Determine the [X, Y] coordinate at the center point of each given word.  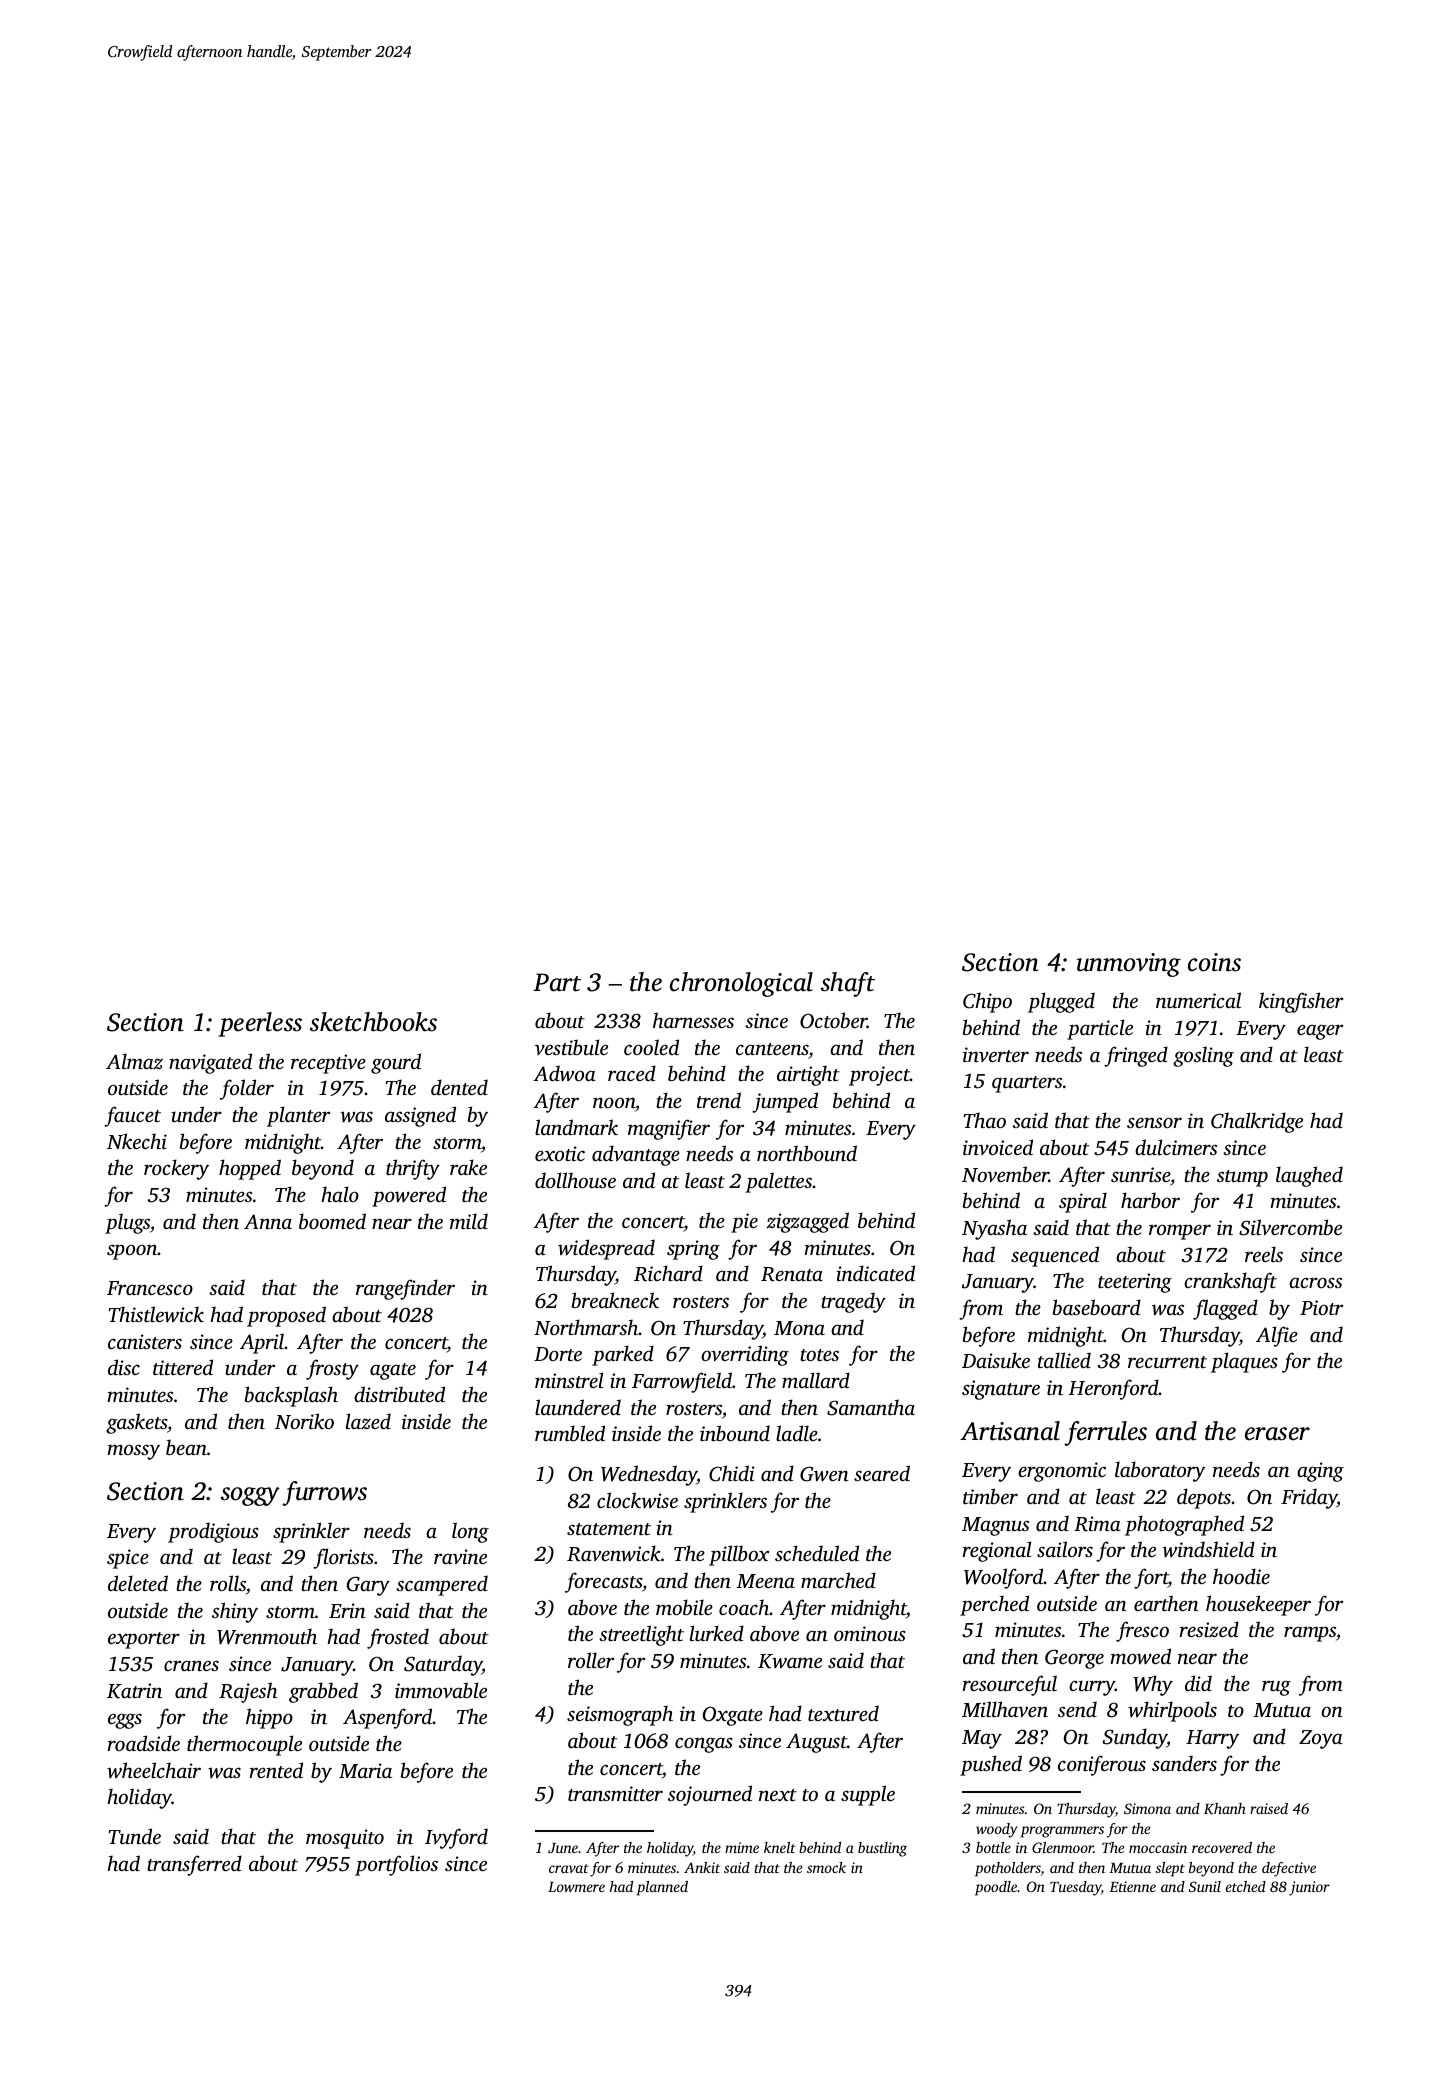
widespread [606, 1249]
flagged [1225, 1309]
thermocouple [244, 1745]
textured [843, 1713]
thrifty [413, 1169]
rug [1276, 1688]
